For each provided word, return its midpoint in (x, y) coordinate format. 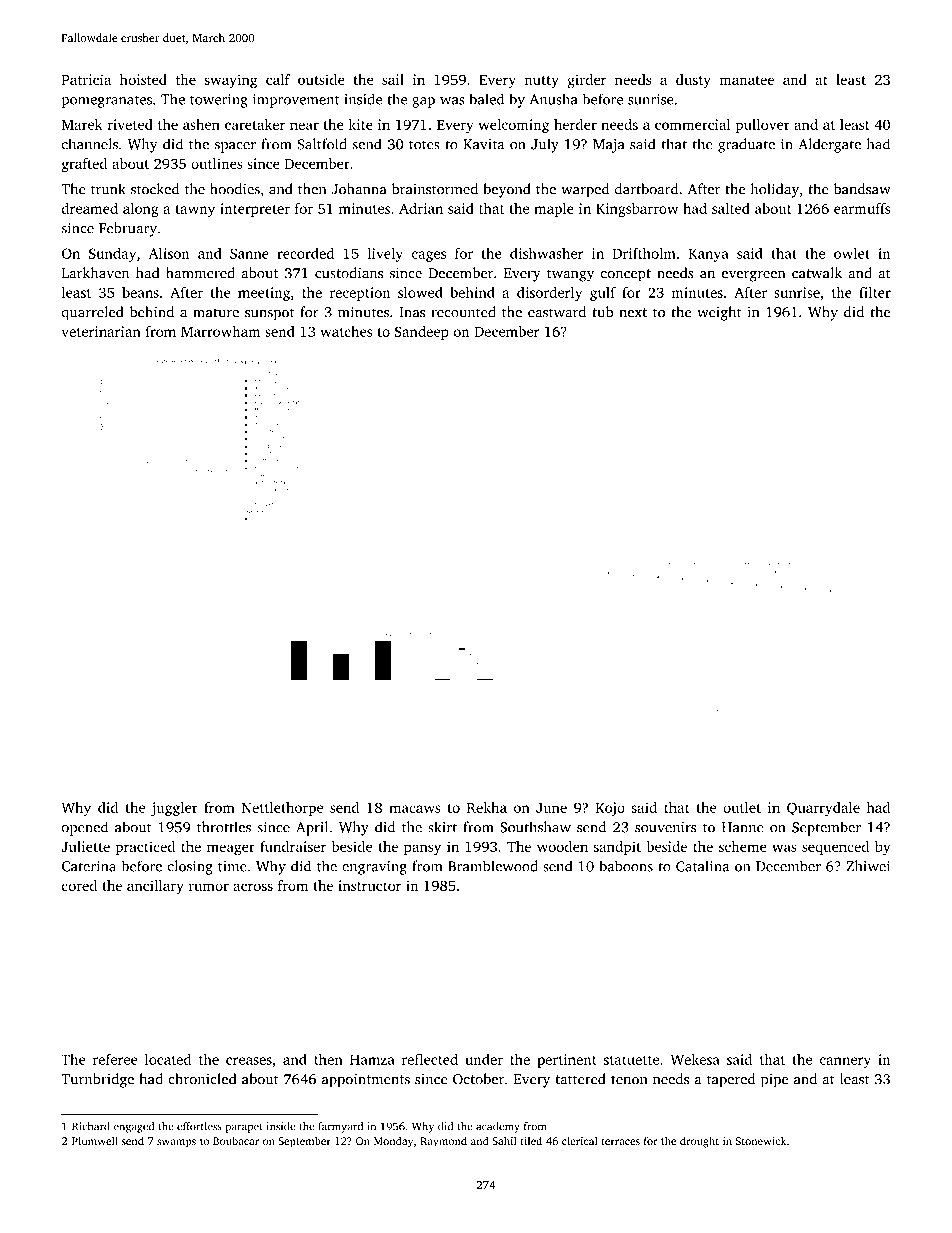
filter (875, 292)
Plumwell (95, 1140)
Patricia (86, 79)
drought (699, 1142)
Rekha (487, 807)
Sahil (504, 1140)
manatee (746, 80)
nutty (542, 82)
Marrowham (221, 331)
